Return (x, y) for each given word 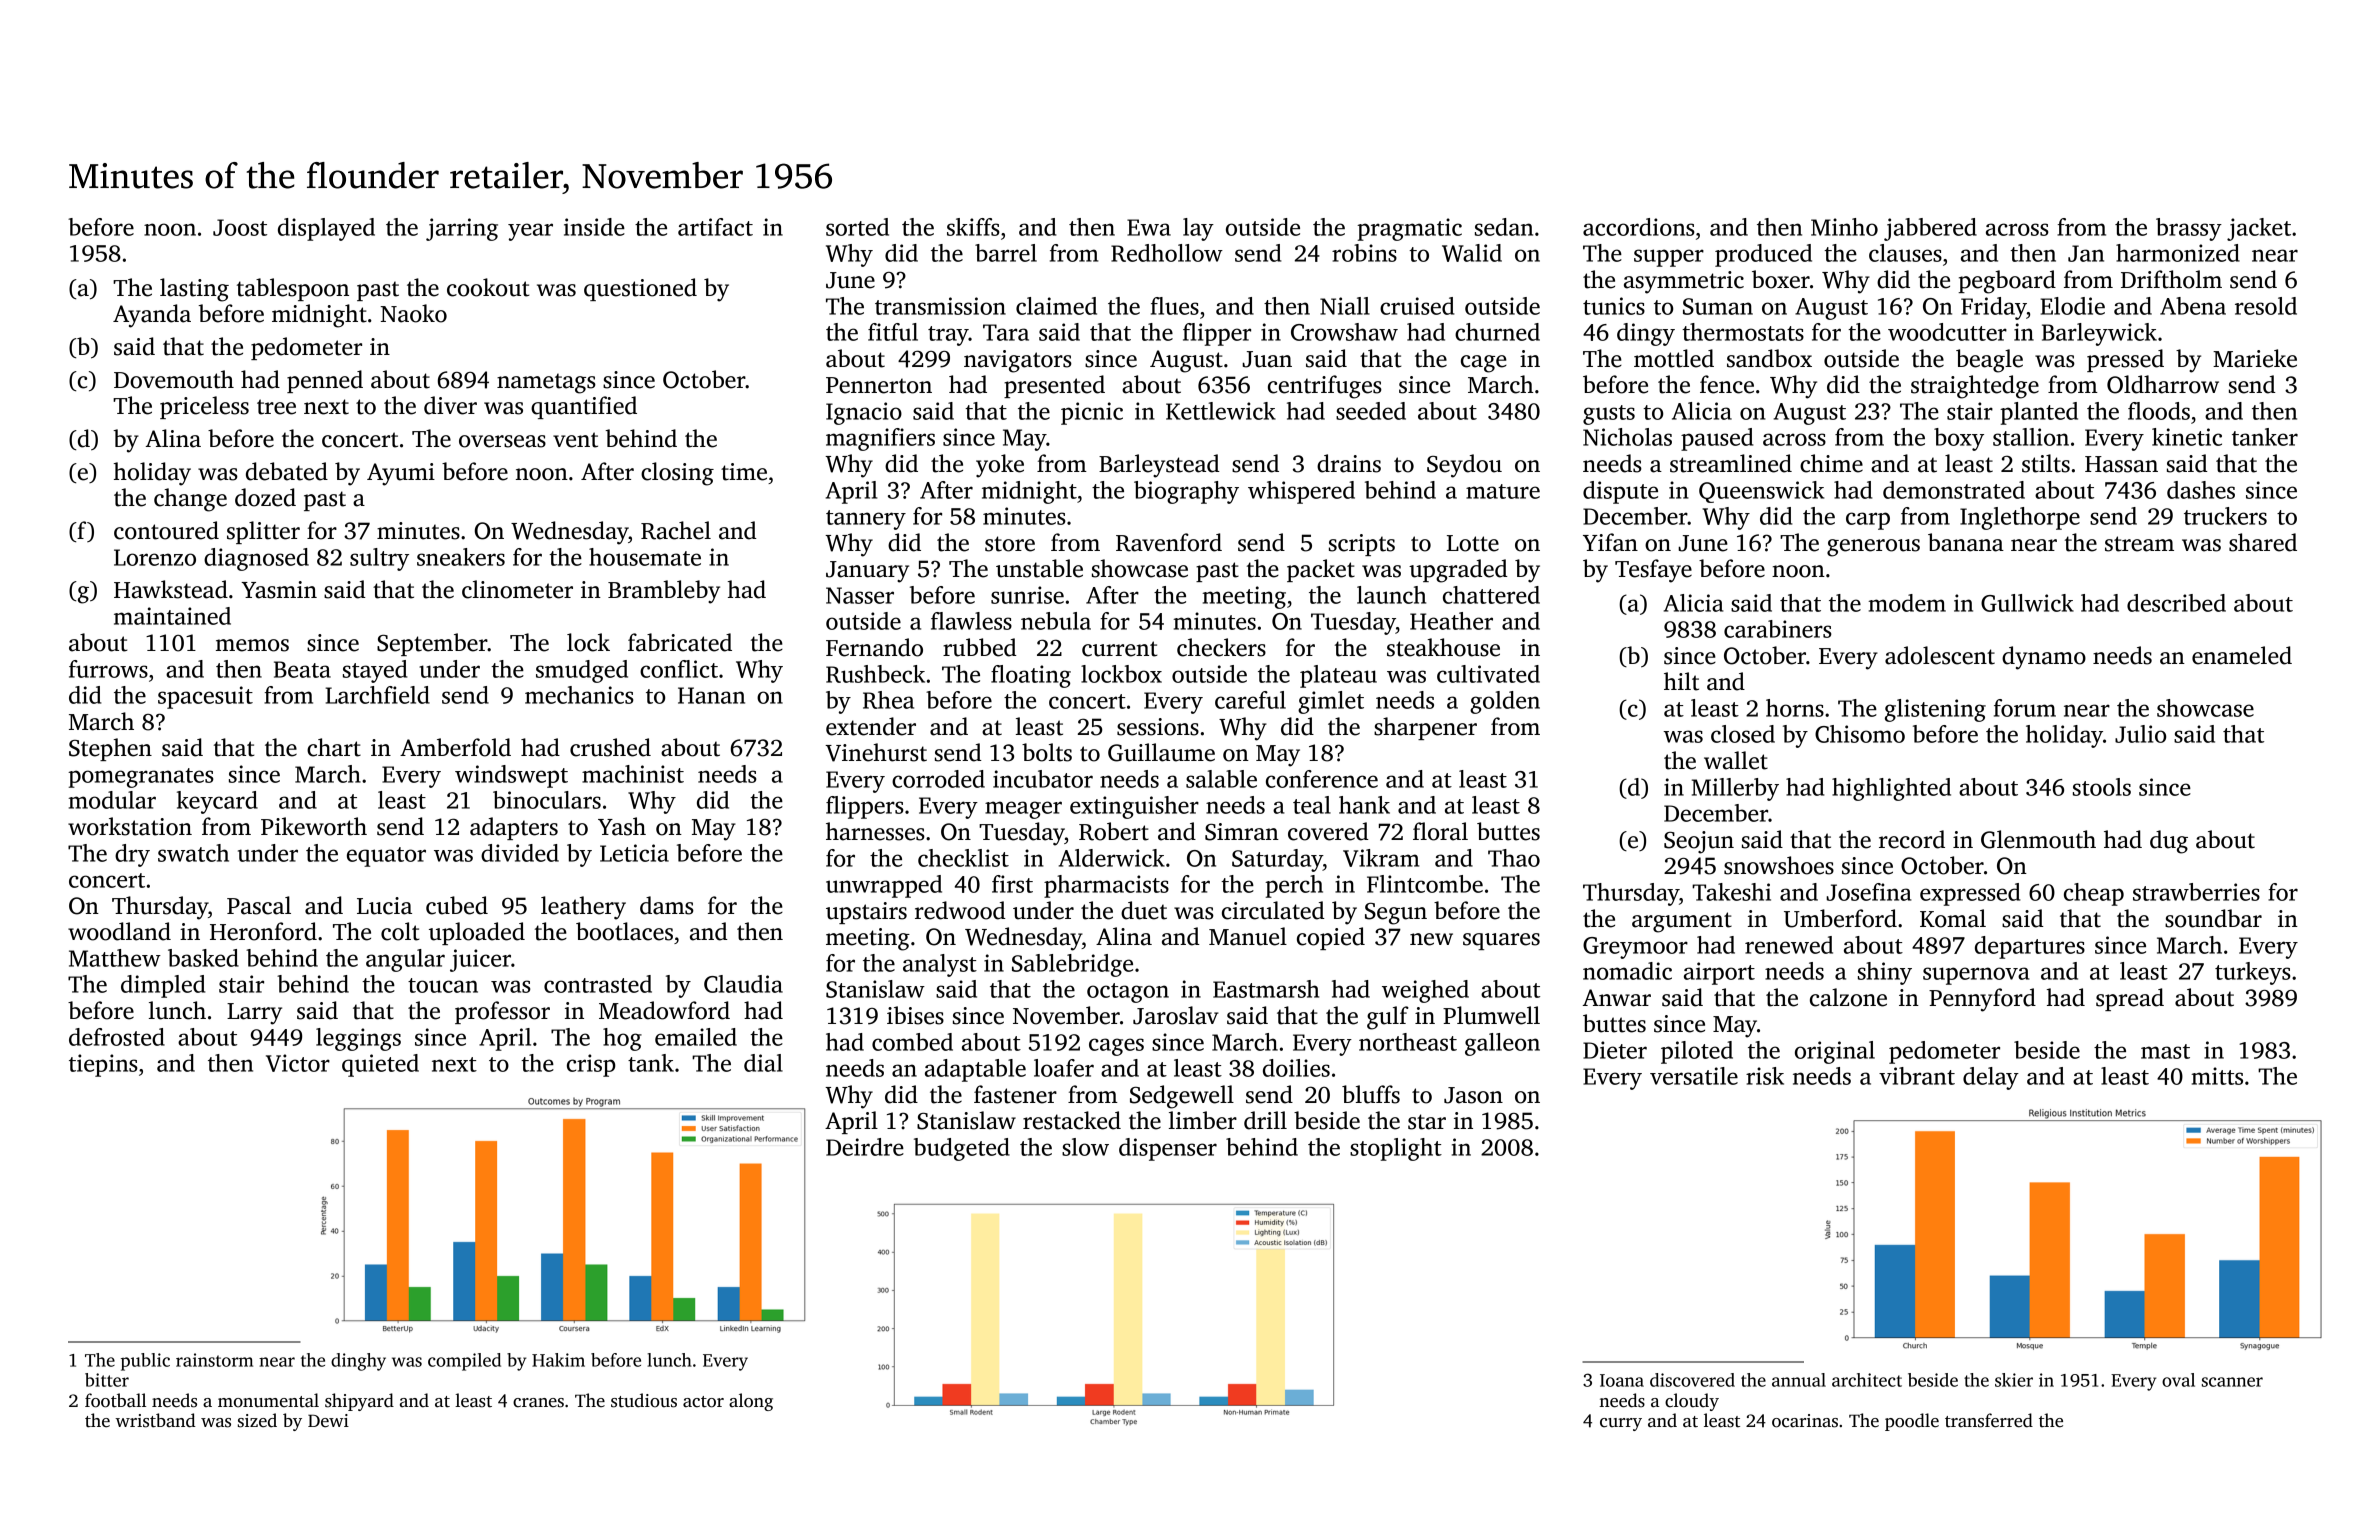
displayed (326, 229)
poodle (1912, 1422)
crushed (610, 747)
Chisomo (1860, 734)
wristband (155, 1420)
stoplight (1396, 1149)
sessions (1158, 727)
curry (1621, 1424)
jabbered (1930, 229)
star (1427, 1122)
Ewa (1149, 227)
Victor (298, 1063)
